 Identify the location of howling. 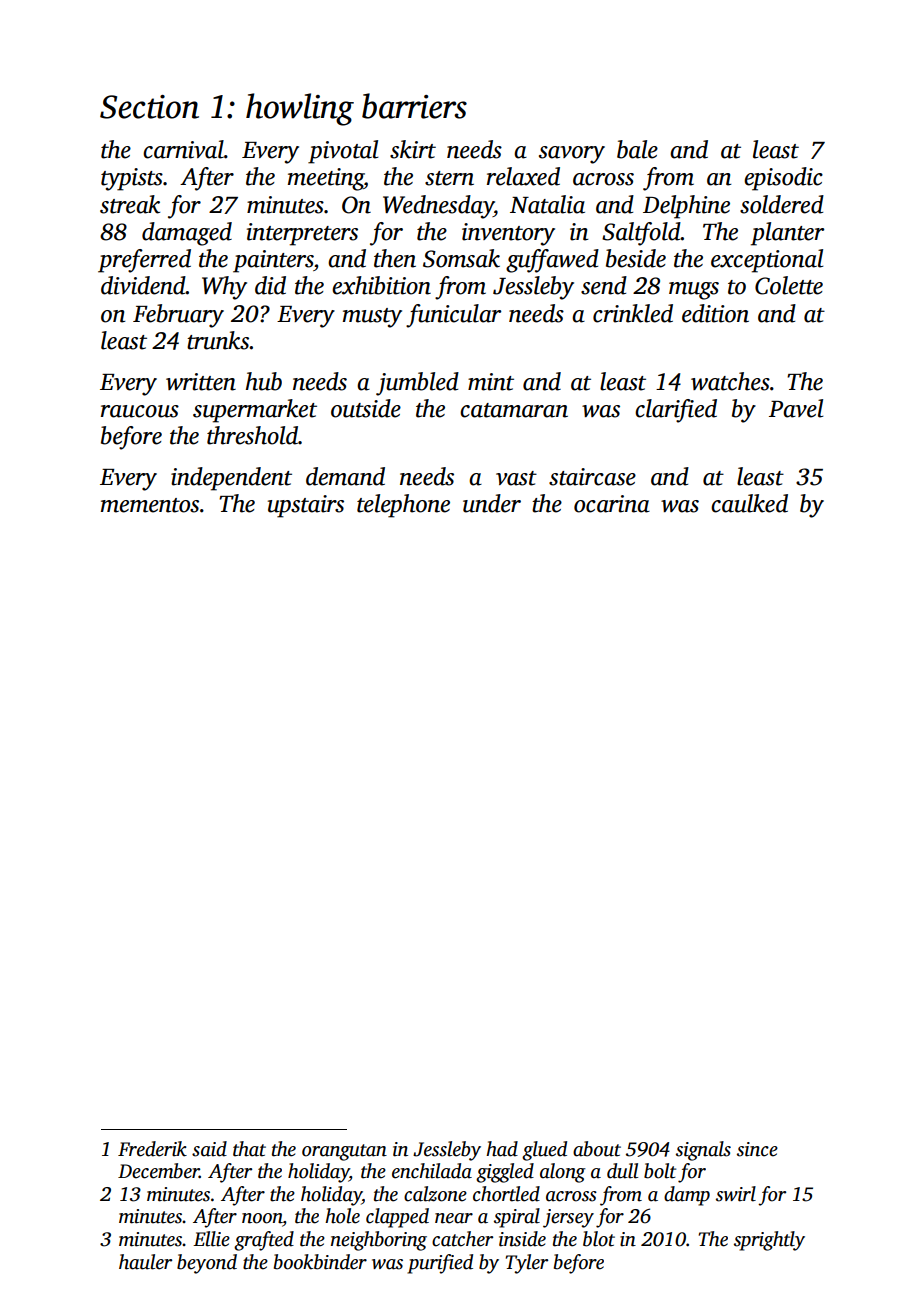
(300, 109).
